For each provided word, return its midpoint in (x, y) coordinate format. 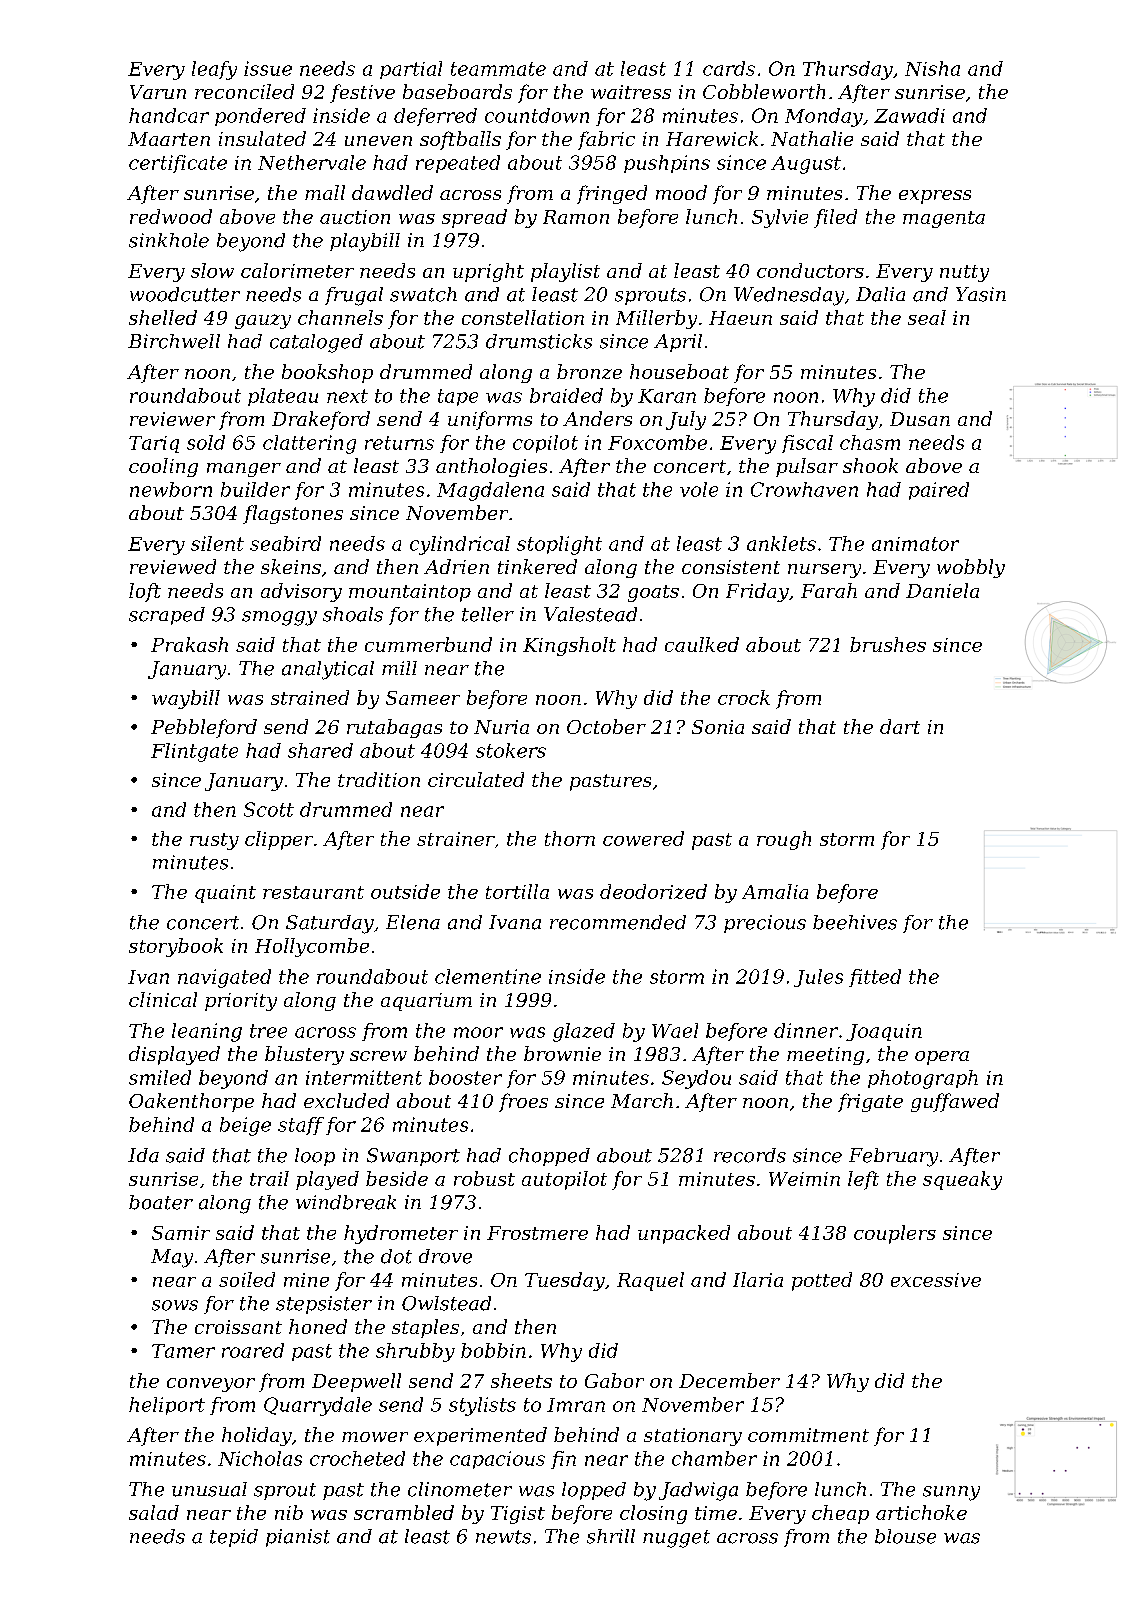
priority (241, 1002)
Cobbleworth (764, 91)
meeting (825, 1056)
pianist (298, 1538)
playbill (365, 242)
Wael (675, 1030)
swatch (423, 294)
